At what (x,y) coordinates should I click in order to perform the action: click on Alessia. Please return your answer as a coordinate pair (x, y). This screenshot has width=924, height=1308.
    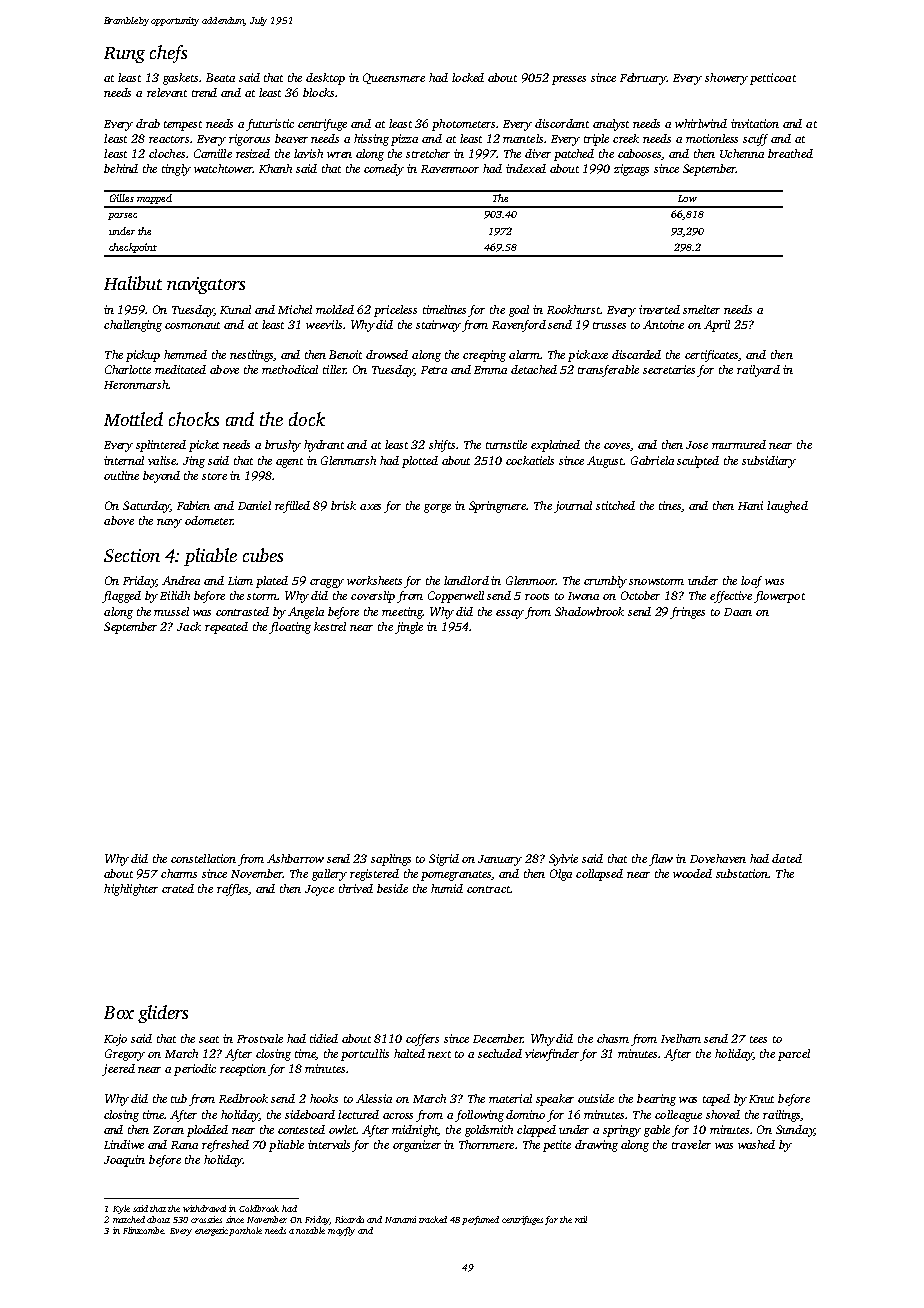
    Looking at the image, I should click on (374, 1098).
